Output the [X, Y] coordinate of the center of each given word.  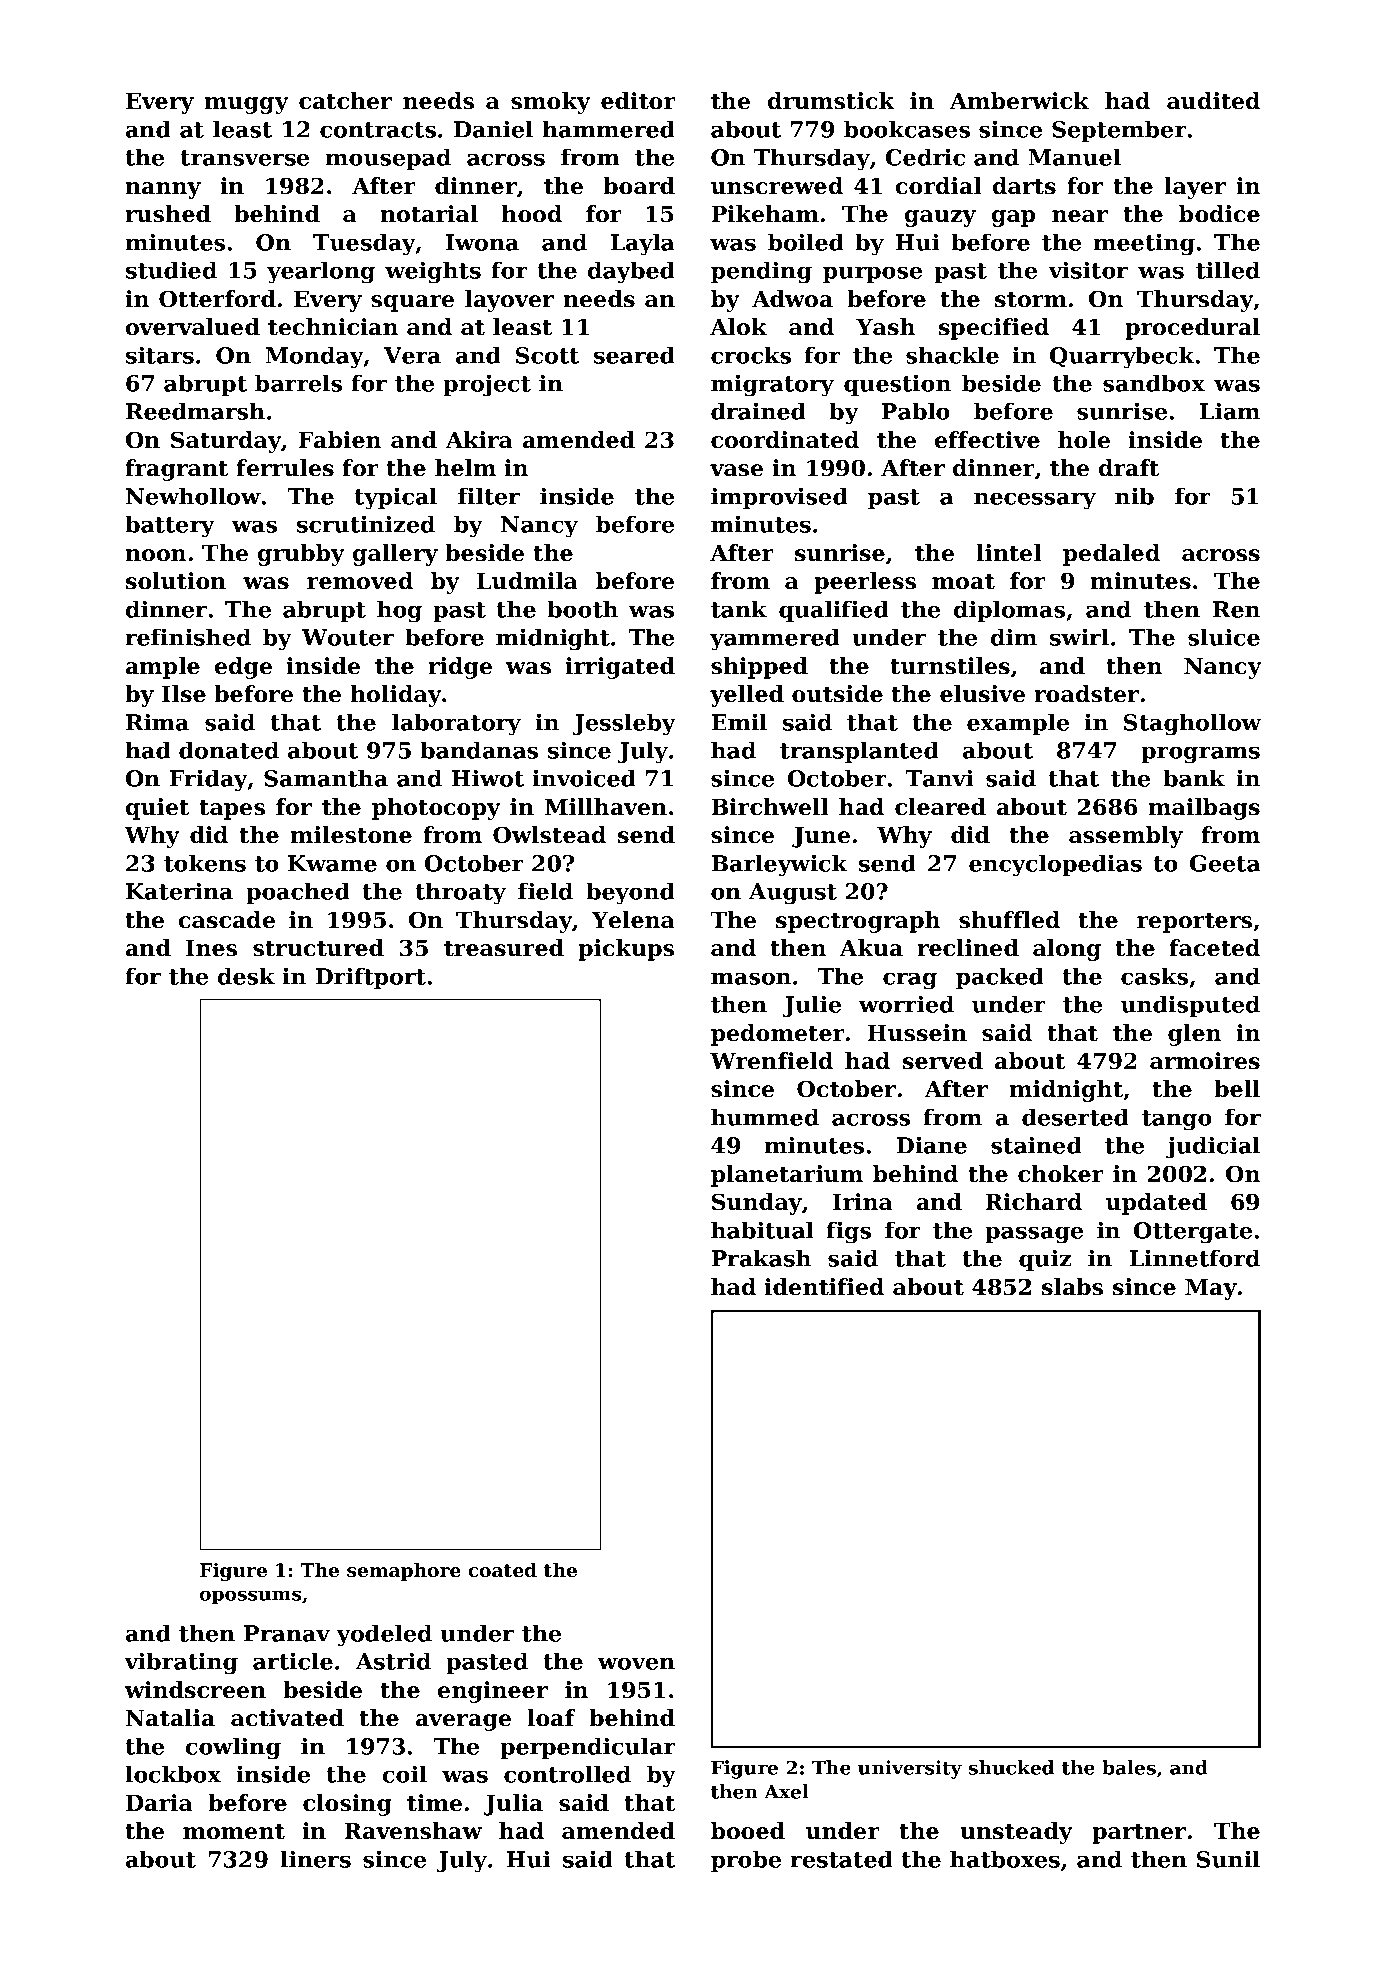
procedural [1192, 329]
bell [1237, 1089]
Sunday [757, 1204]
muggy [247, 105]
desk [246, 976]
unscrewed [777, 186]
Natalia [170, 1718]
